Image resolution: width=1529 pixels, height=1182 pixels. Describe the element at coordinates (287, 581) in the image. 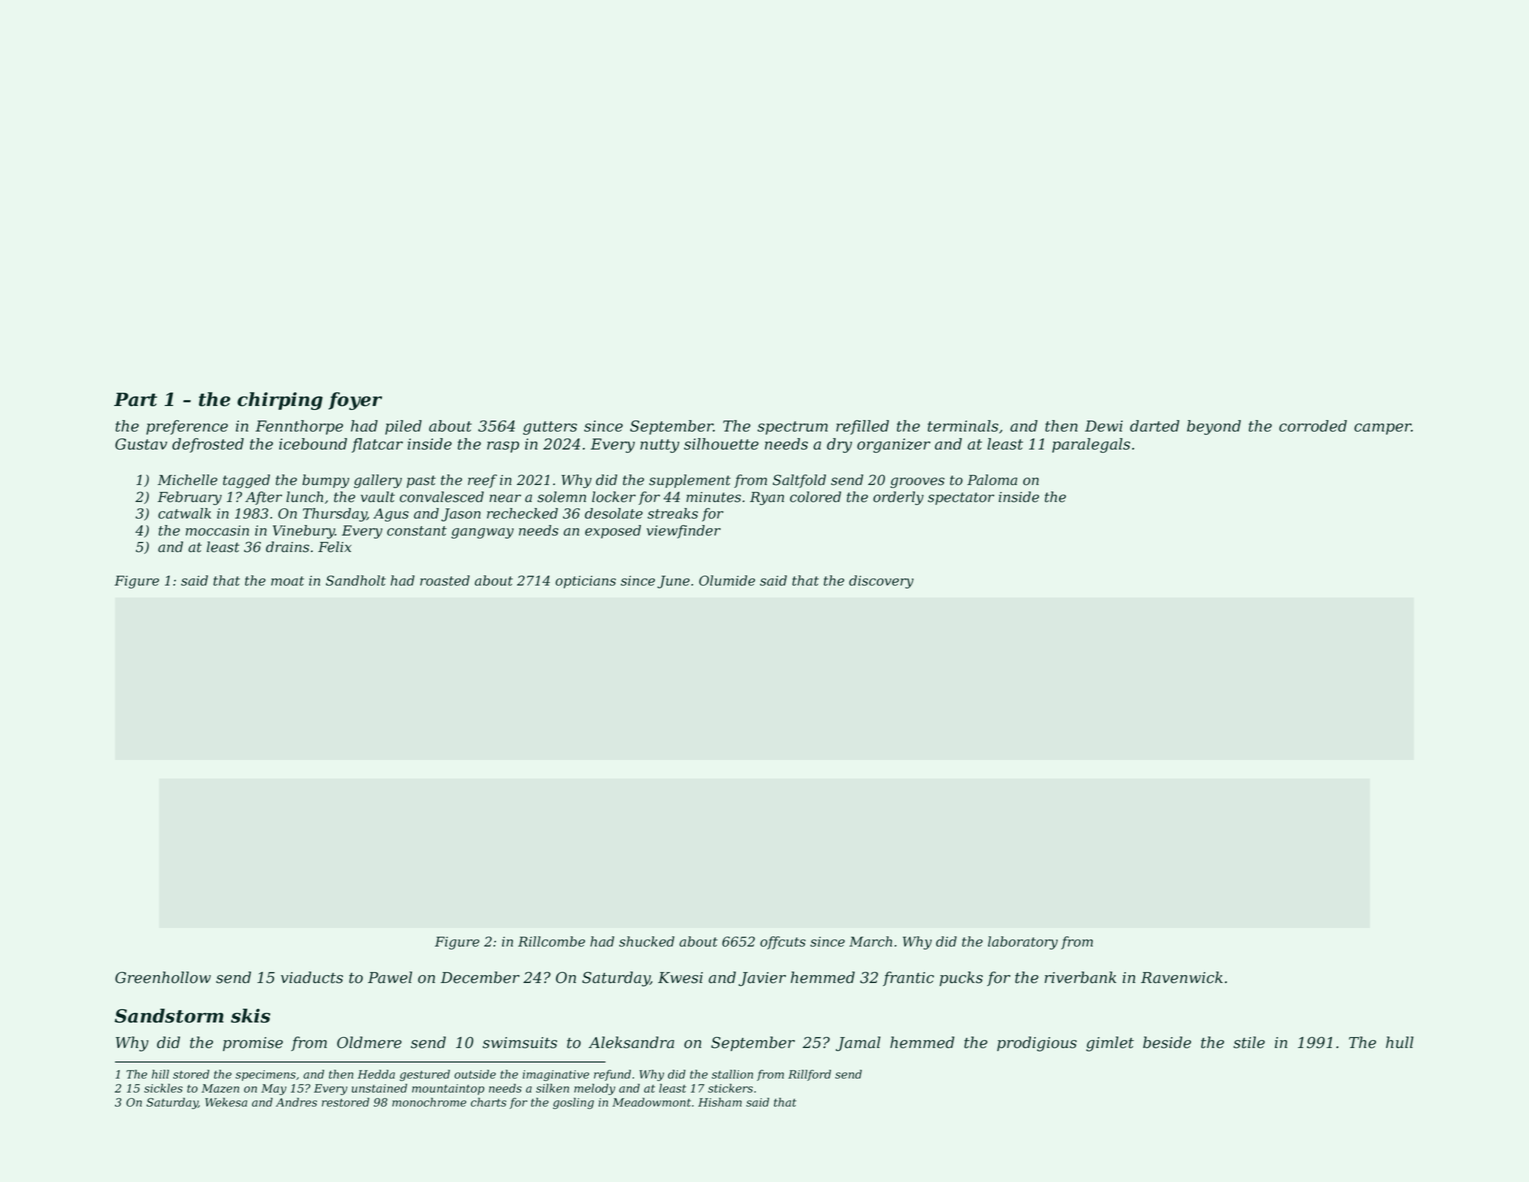

I see `moat` at that location.
